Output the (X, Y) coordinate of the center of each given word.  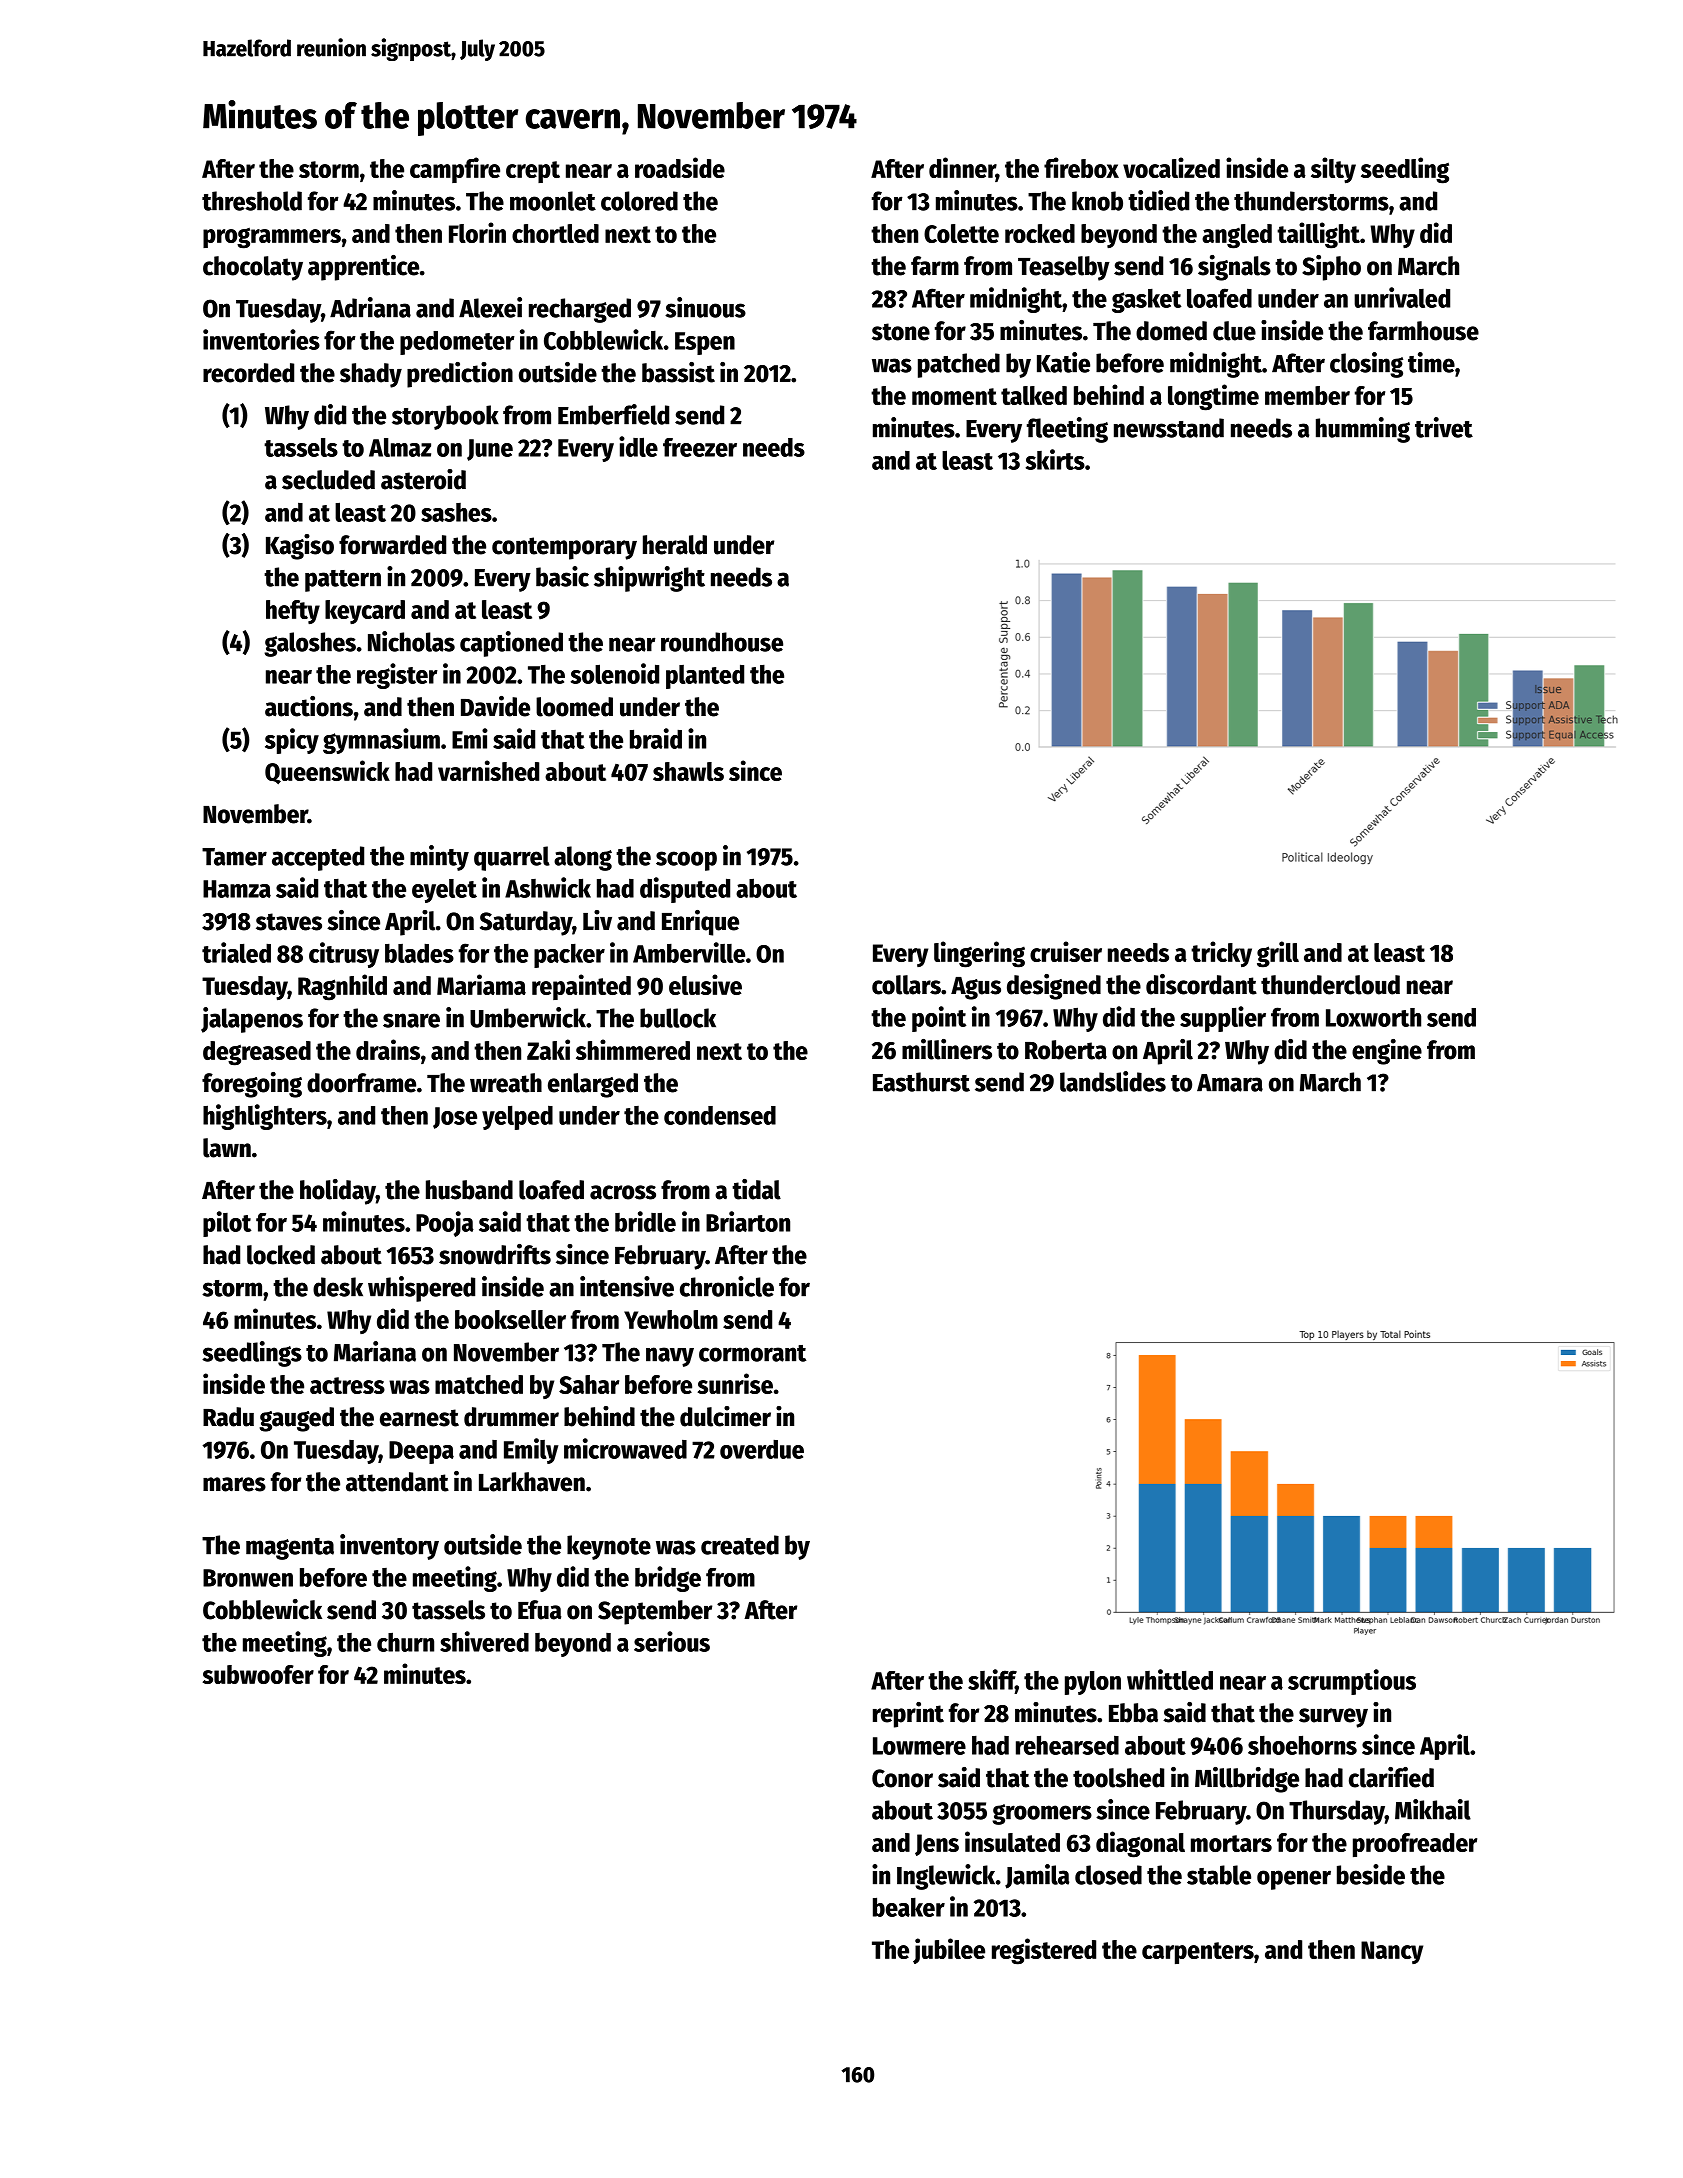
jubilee (949, 1951)
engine (1387, 1052)
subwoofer (258, 1674)
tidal (756, 1189)
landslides (1113, 1081)
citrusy (344, 955)
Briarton (748, 1221)
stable (1219, 1875)
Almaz (400, 447)
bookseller (510, 1319)
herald (675, 545)
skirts (1055, 459)
